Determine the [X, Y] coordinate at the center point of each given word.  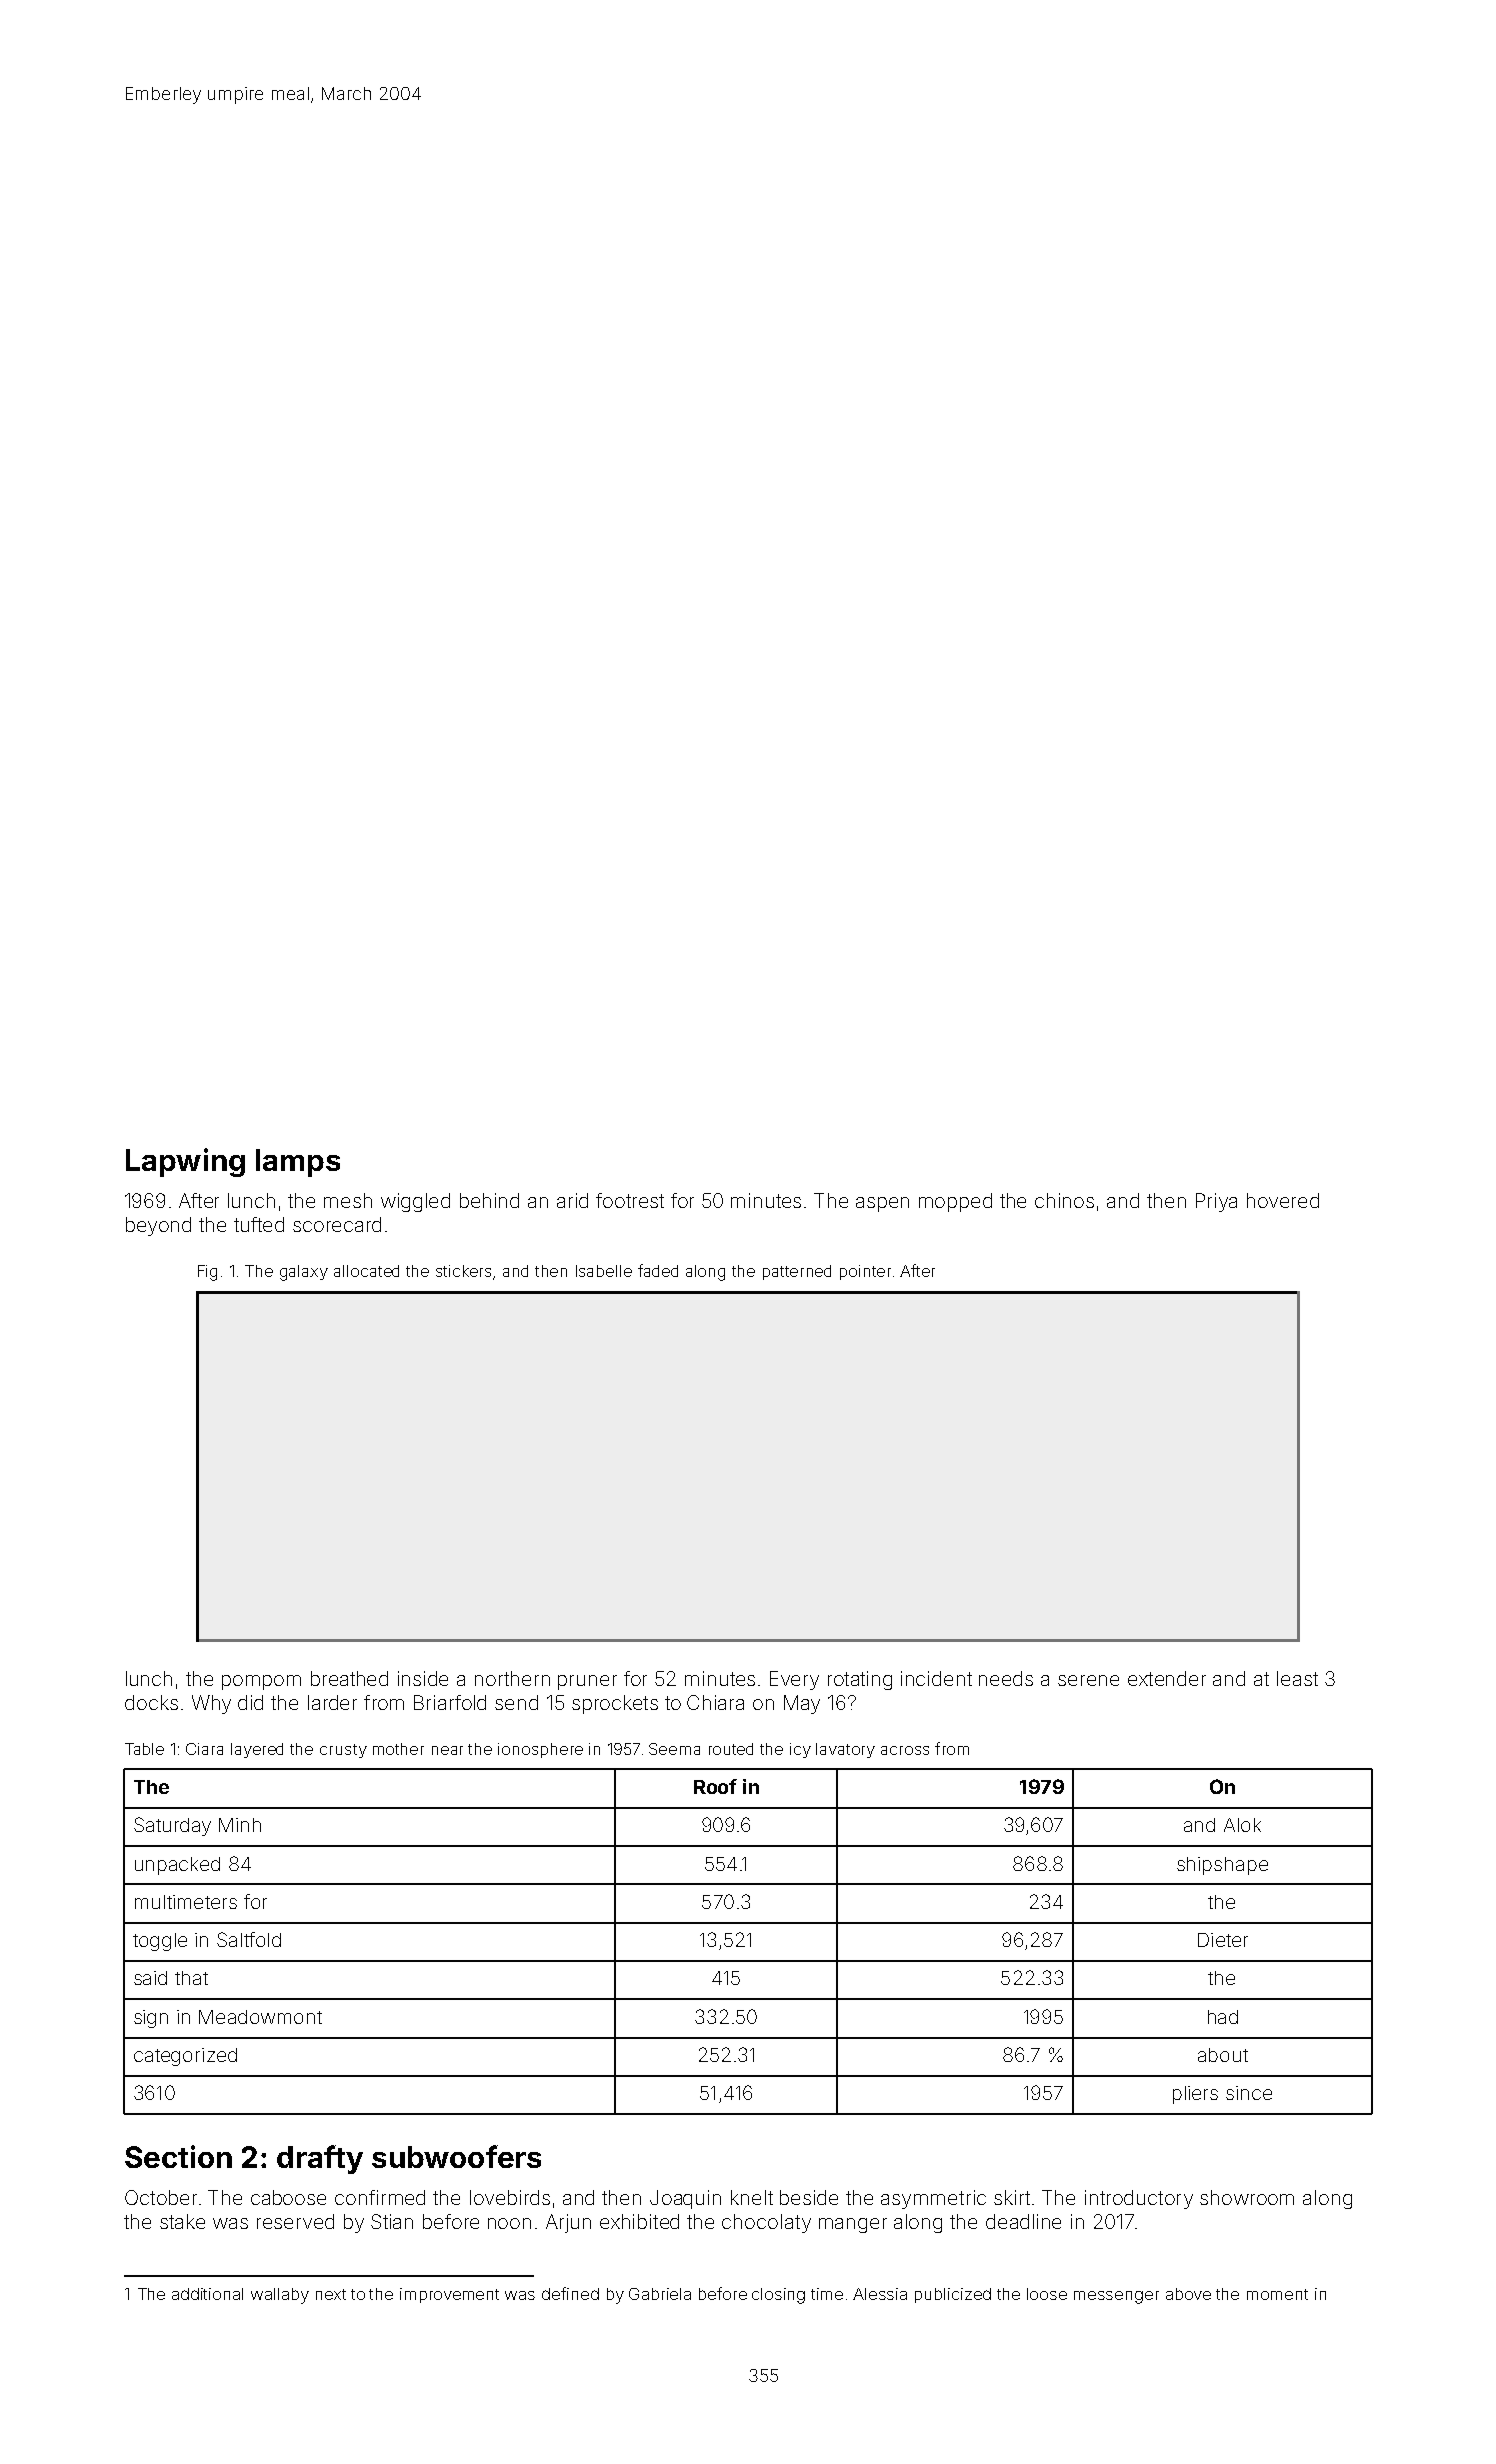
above [1188, 2294]
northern [512, 1678]
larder [332, 1702]
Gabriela [660, 2294]
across [905, 1750]
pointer [865, 1272]
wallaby [280, 2296]
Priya [1216, 1202]
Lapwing [185, 1162]
